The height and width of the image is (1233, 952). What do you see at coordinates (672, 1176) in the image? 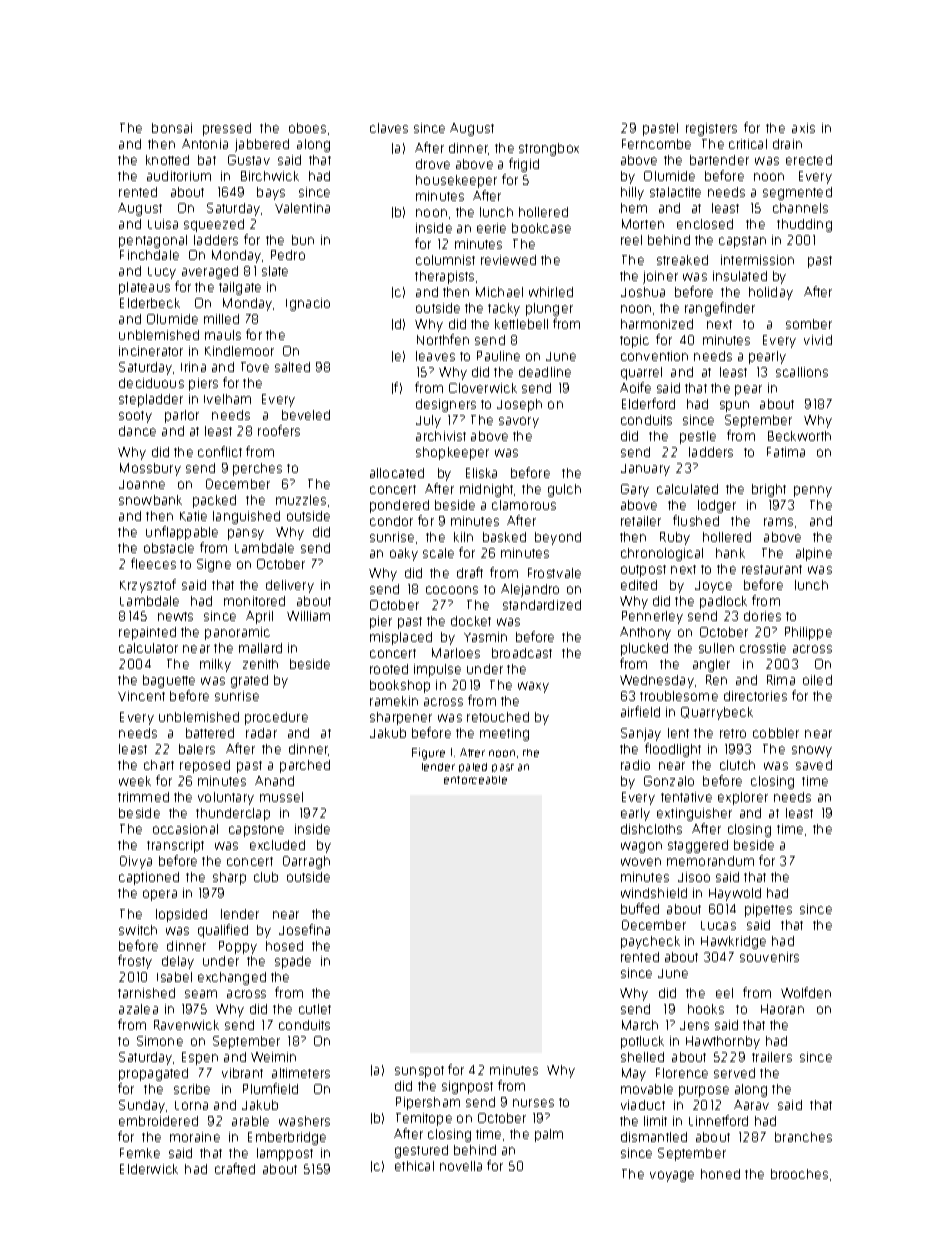
I see `voyage` at bounding box center [672, 1176].
